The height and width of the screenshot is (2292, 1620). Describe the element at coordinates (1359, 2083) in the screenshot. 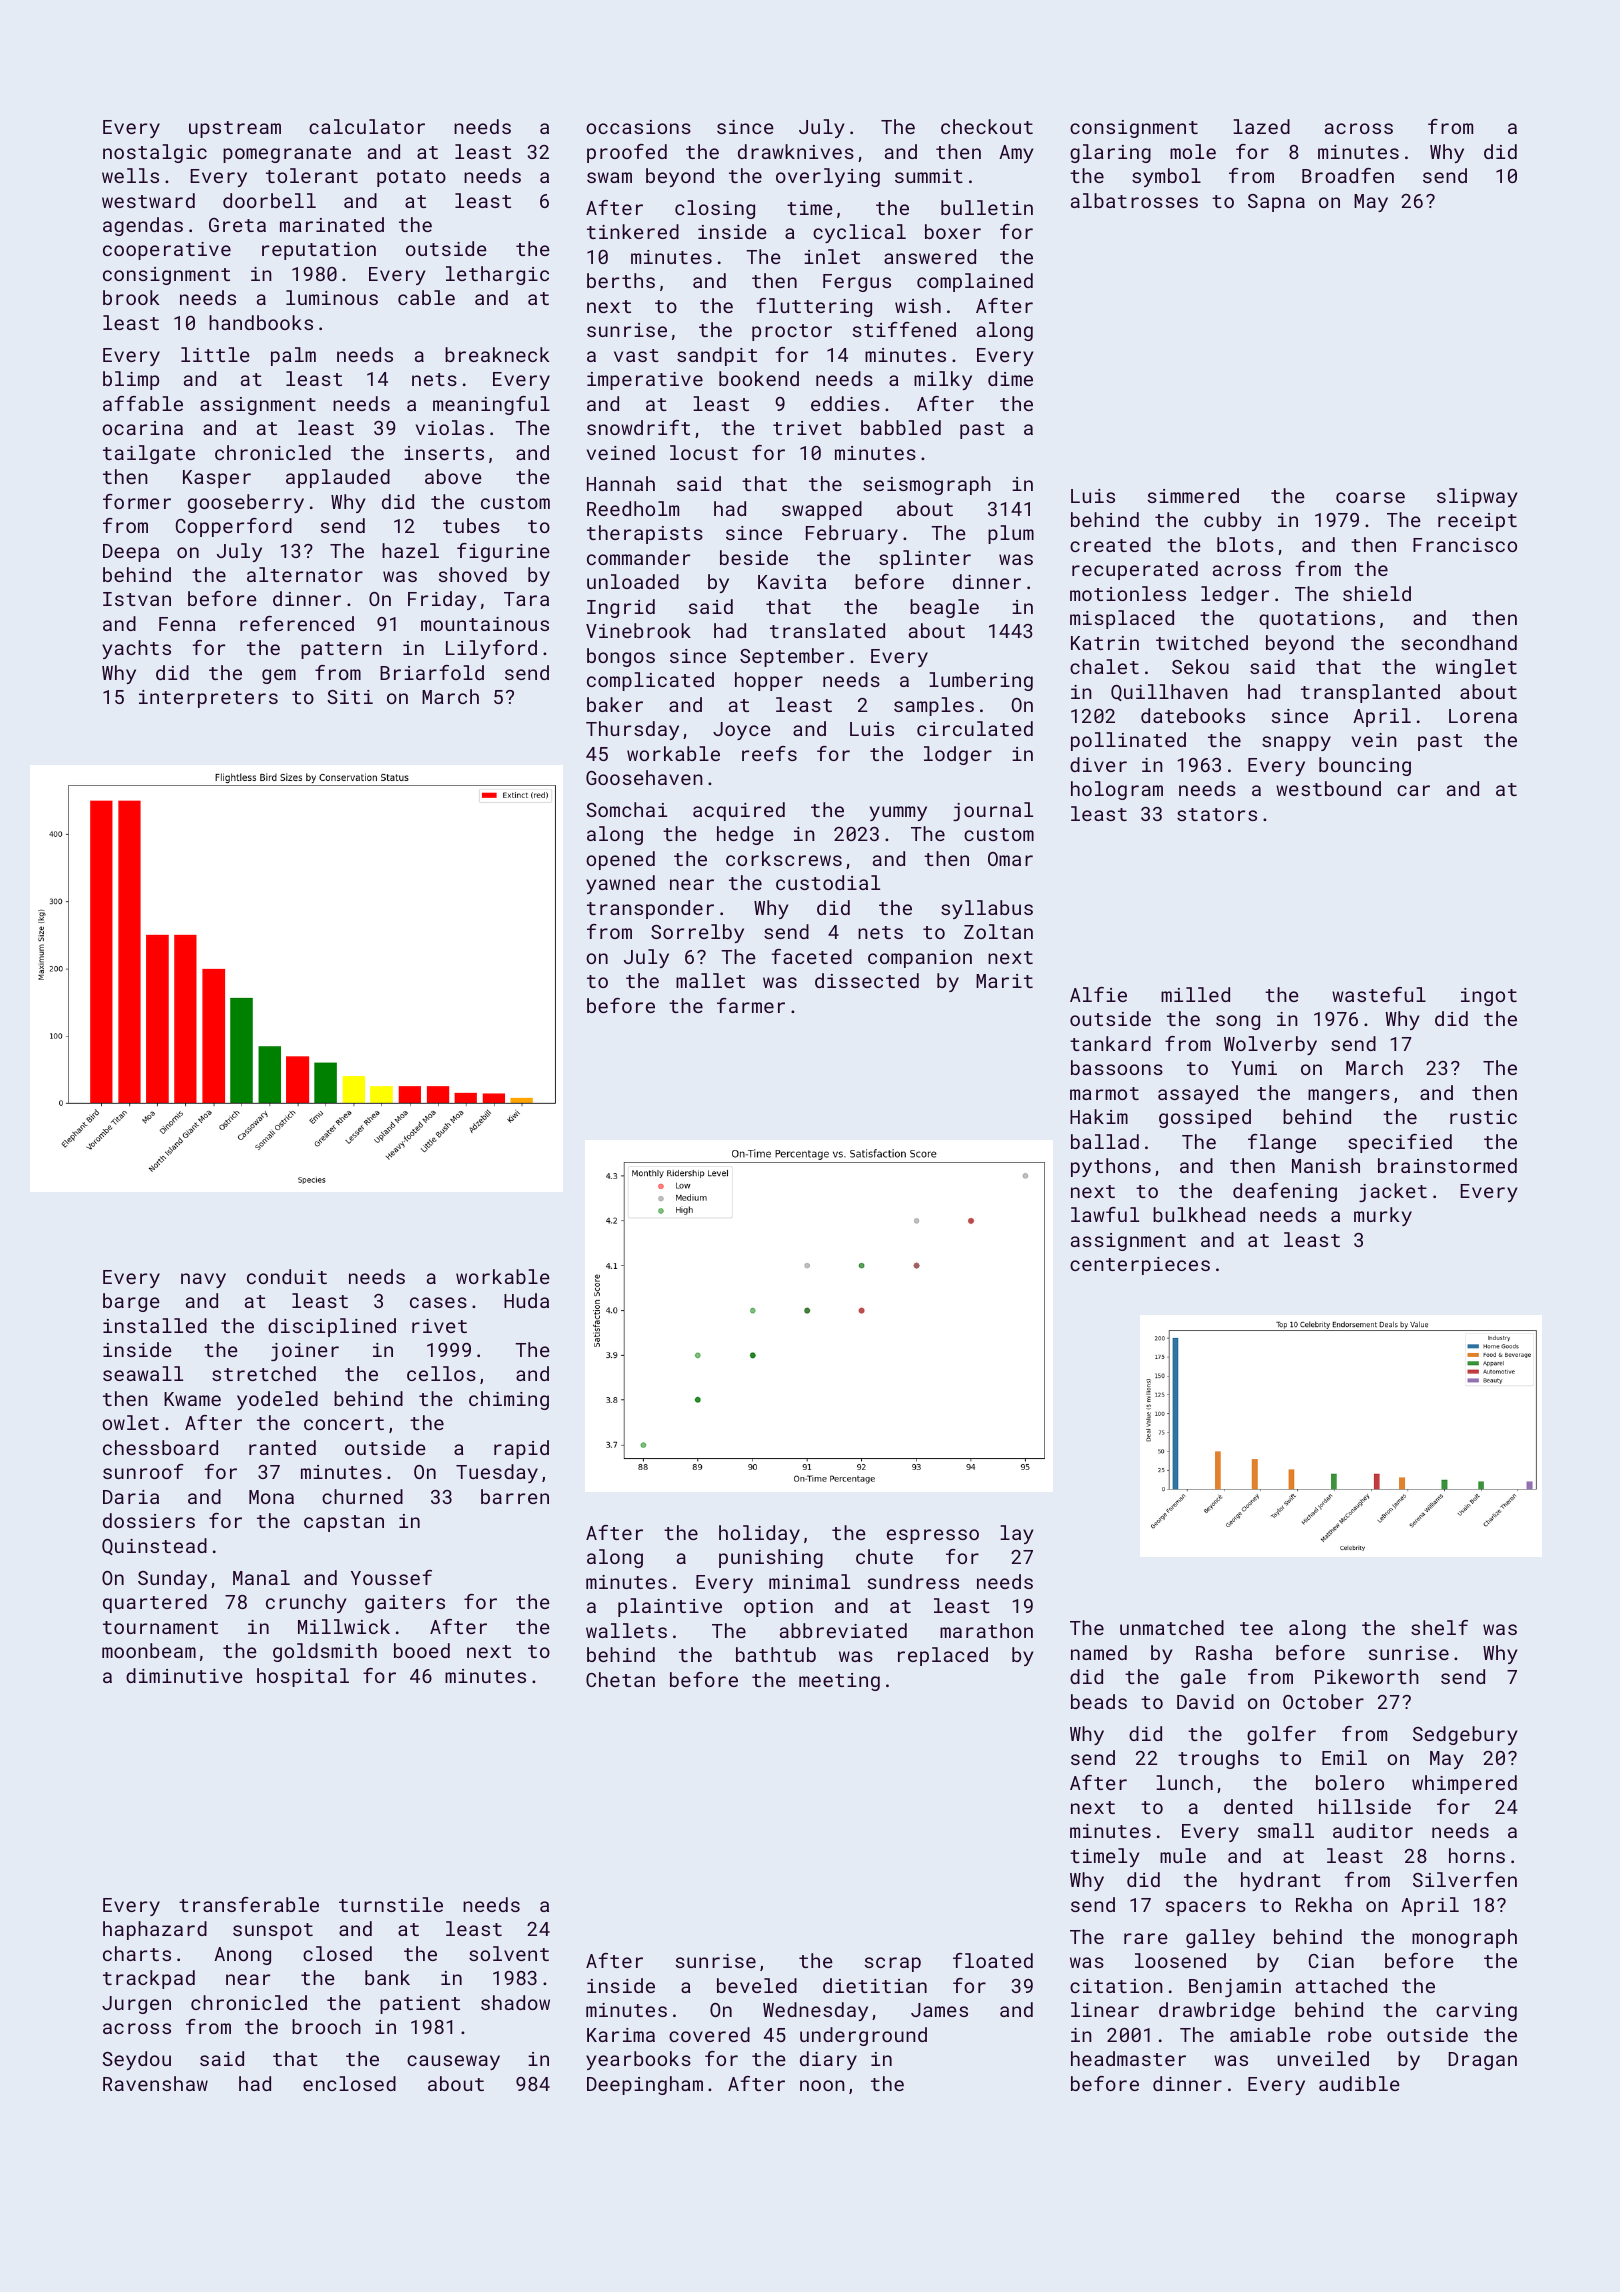

I see `audible` at that location.
